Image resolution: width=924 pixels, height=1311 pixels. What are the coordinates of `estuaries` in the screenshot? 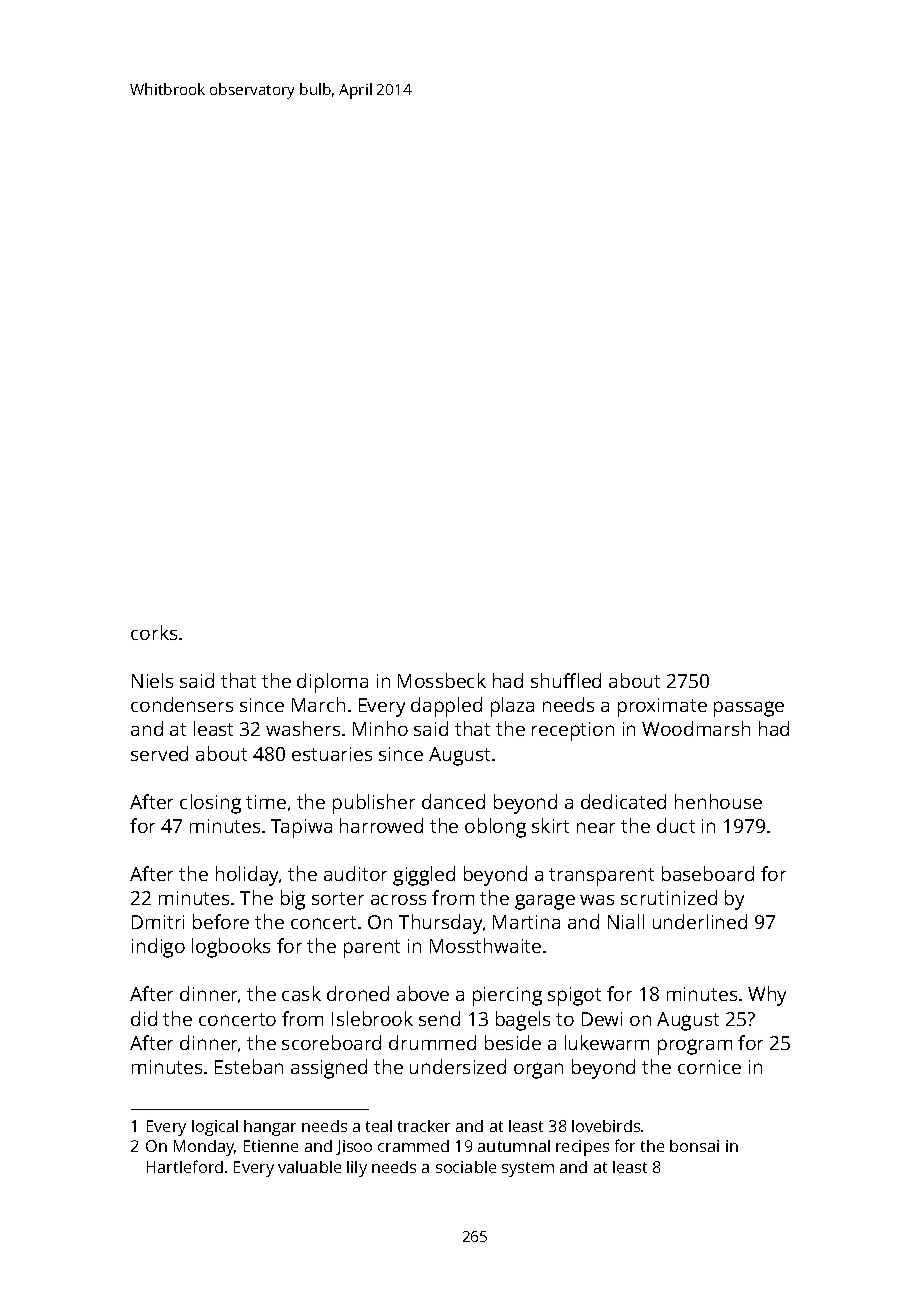 It's located at (332, 754).
